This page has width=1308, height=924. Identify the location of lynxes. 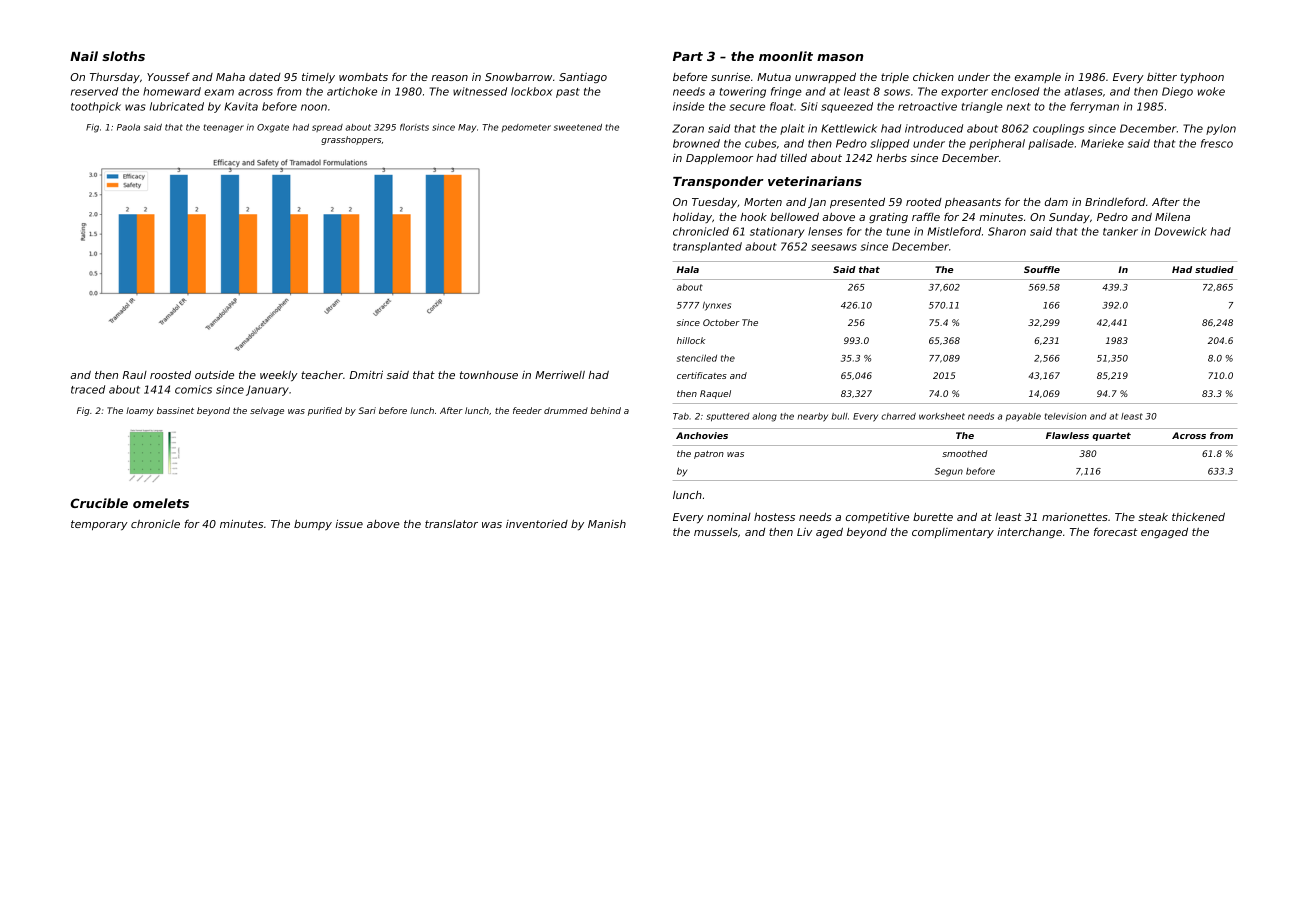
(717, 306).
